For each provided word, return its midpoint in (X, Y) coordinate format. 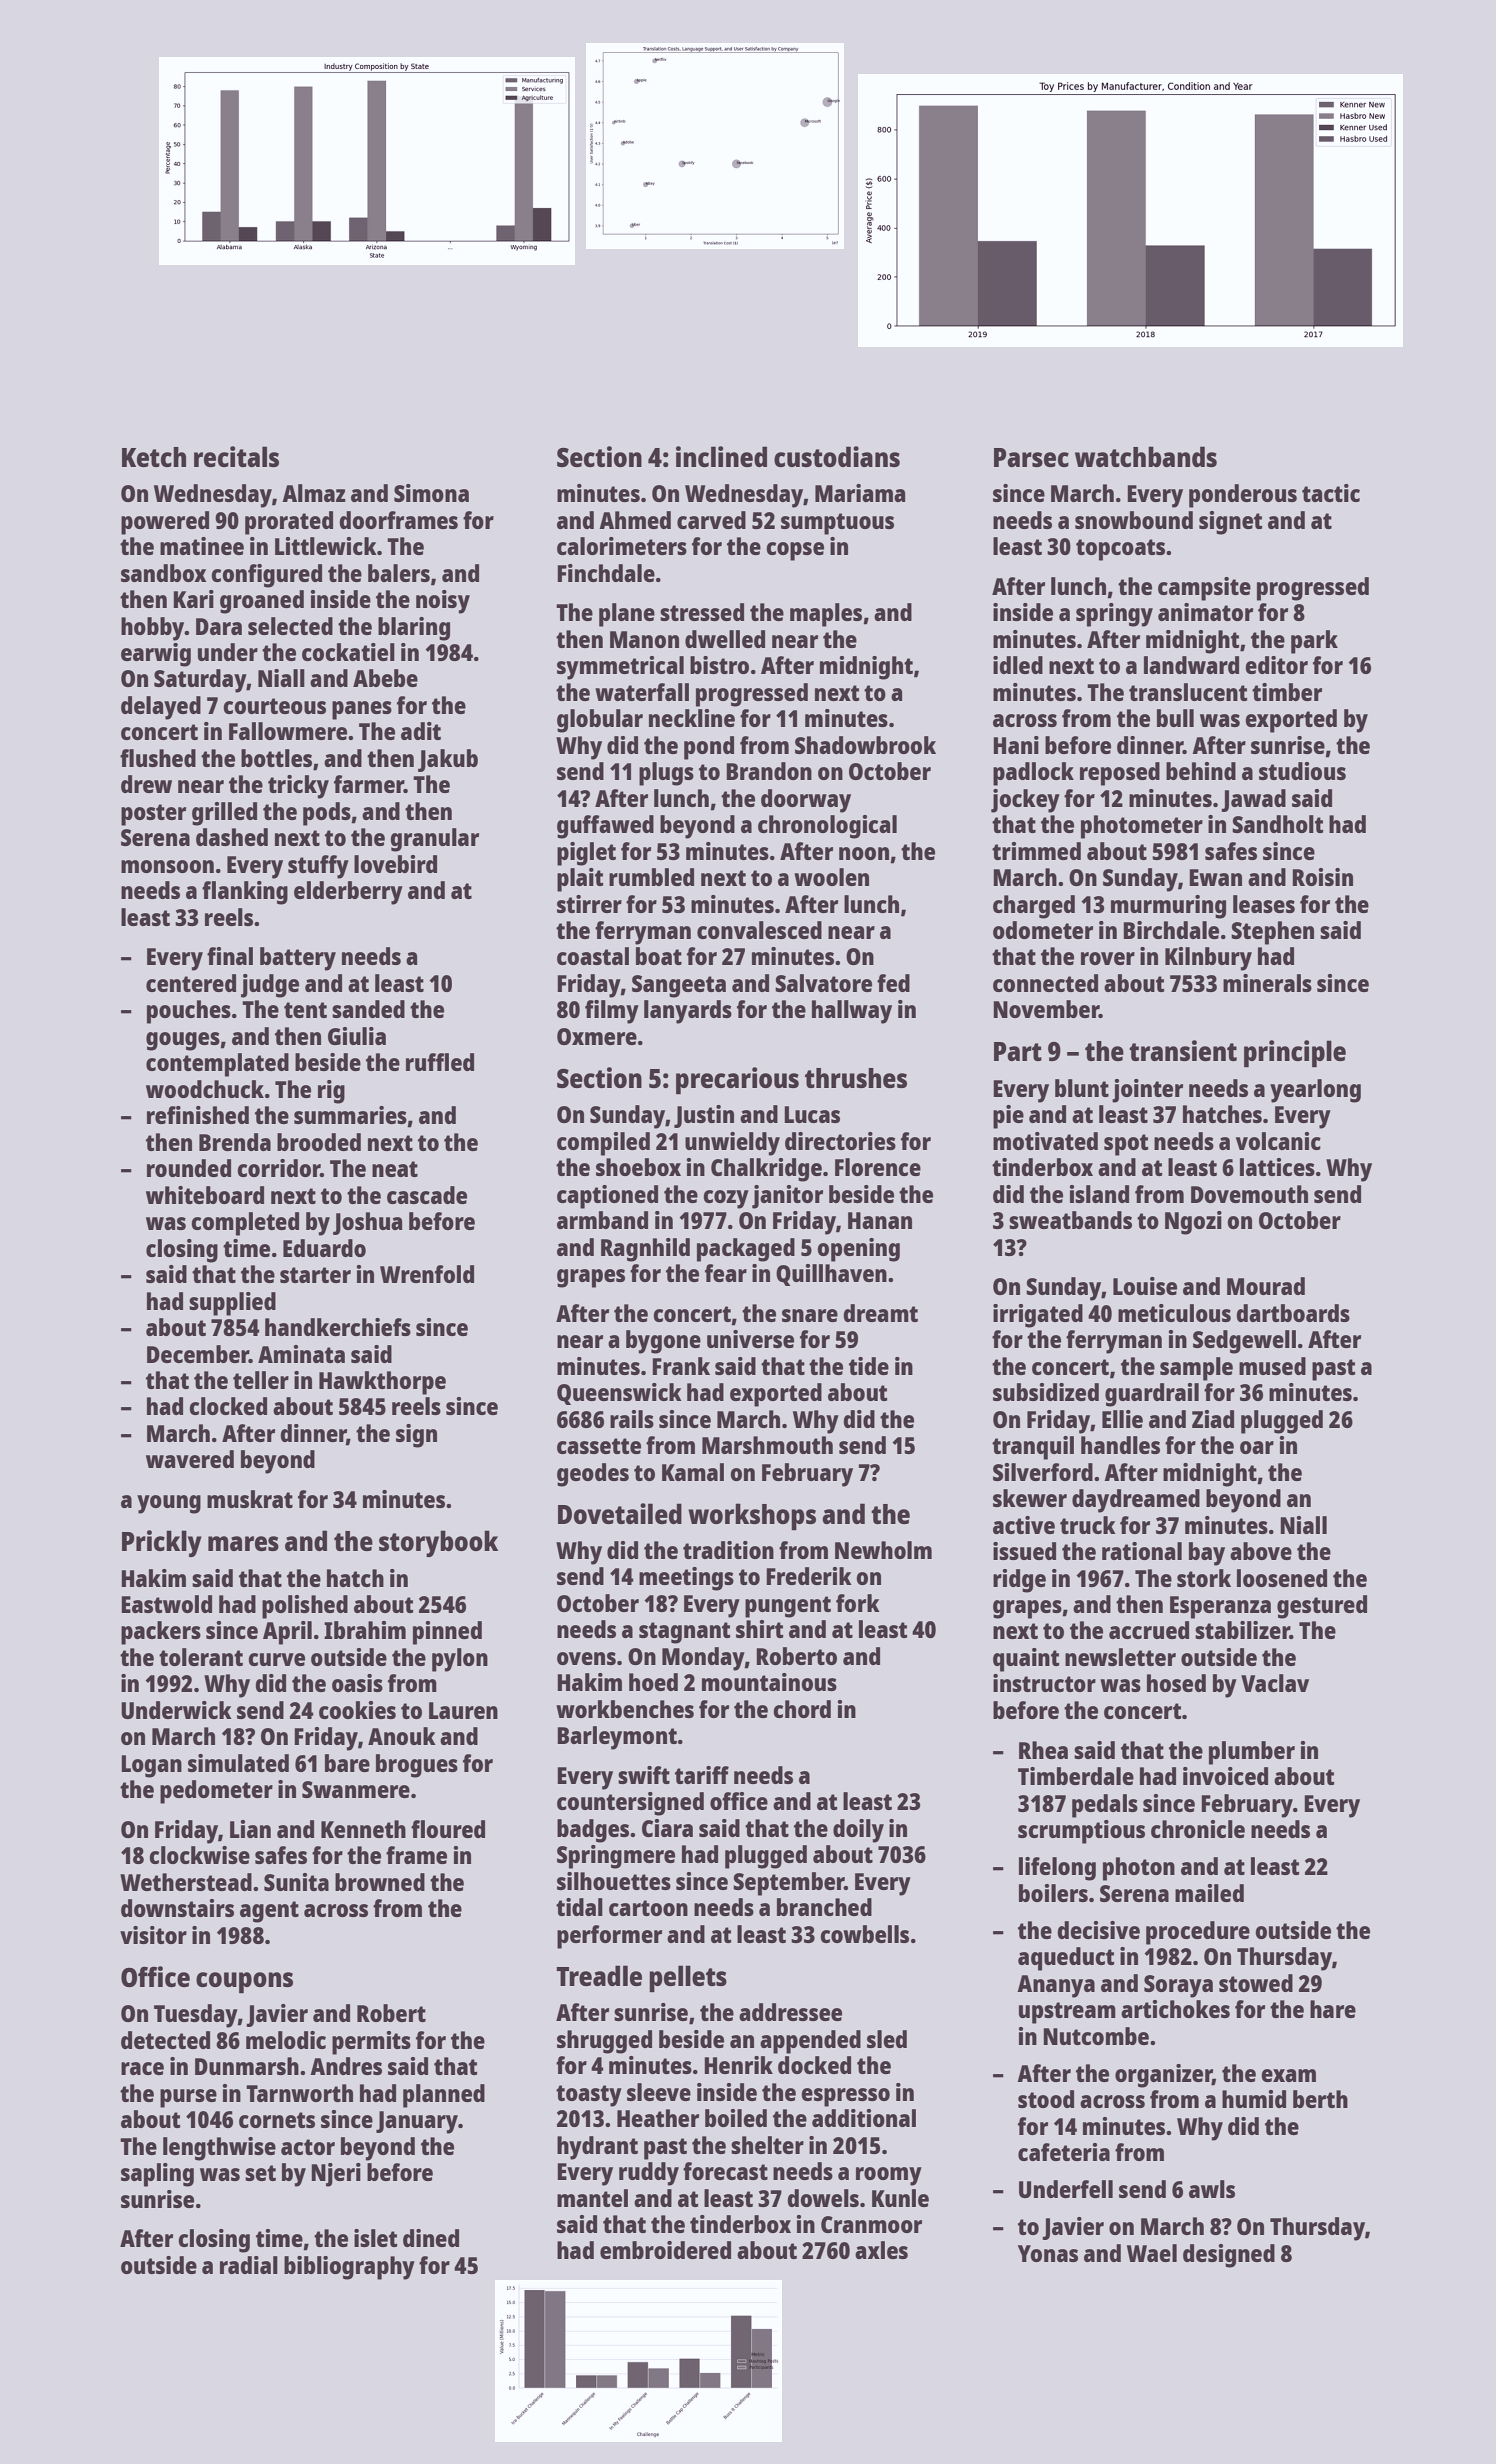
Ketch (154, 457)
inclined (721, 456)
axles (881, 2250)
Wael (1152, 2253)
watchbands (1146, 456)
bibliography (349, 2268)
